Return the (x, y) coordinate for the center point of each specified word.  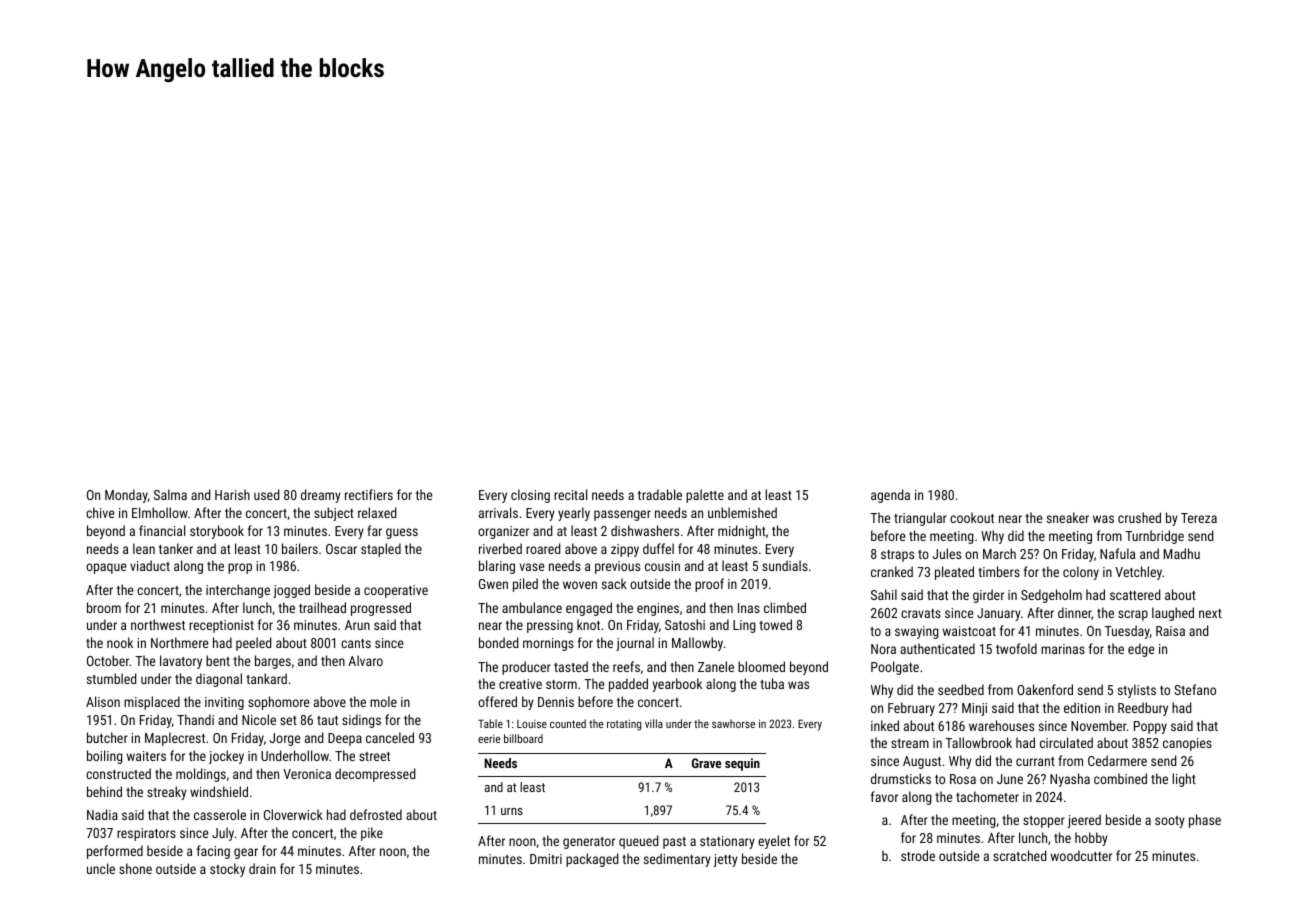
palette (705, 496)
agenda (890, 496)
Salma (170, 494)
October (108, 660)
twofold (1016, 648)
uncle (101, 868)
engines (658, 609)
